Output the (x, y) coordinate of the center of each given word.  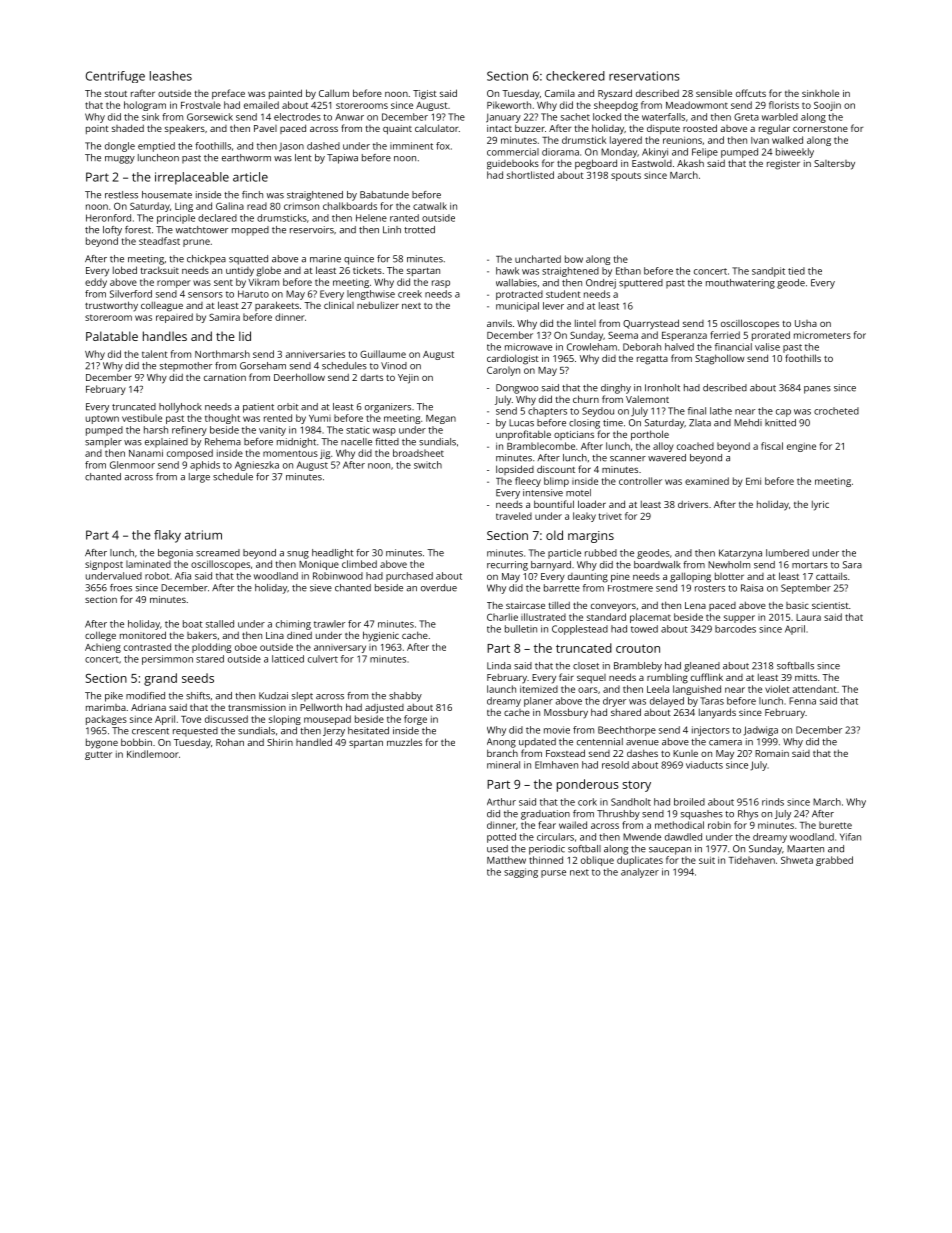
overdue (439, 588)
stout (116, 94)
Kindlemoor (153, 754)
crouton (638, 648)
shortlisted (530, 175)
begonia (175, 554)
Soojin (827, 106)
